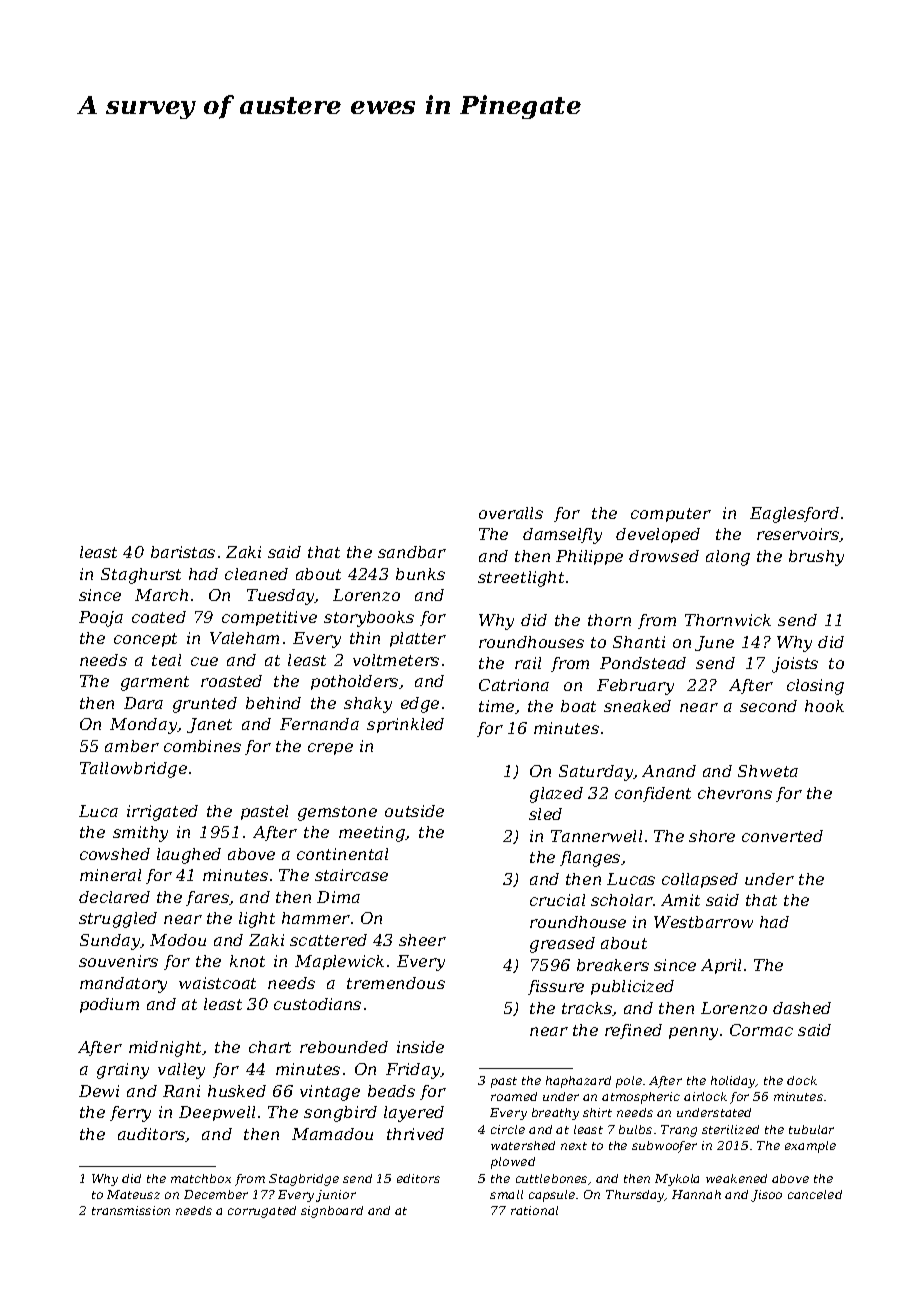  I want to click on Friday, so click(413, 1071).
